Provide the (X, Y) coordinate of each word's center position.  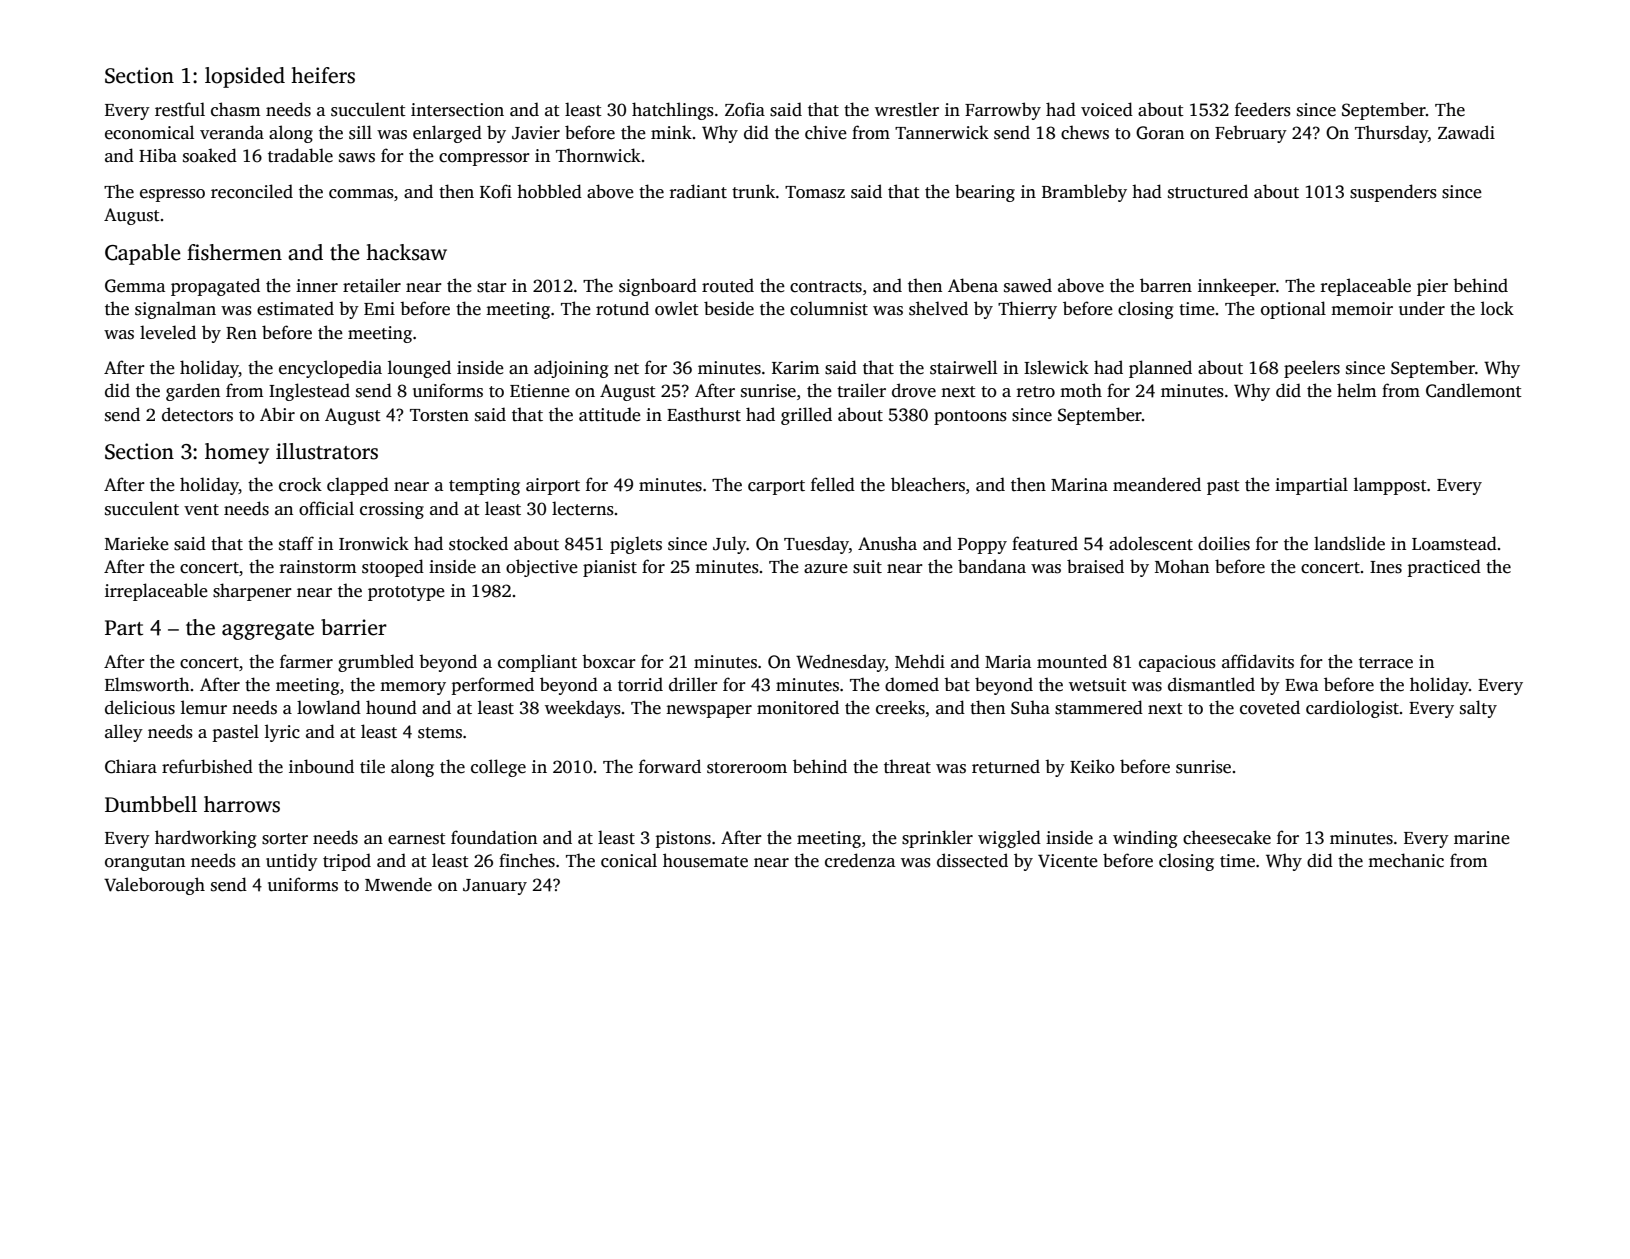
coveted (1270, 707)
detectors (197, 414)
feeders (1263, 109)
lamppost (1390, 486)
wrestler (907, 109)
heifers (323, 75)
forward (670, 766)
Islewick (1056, 367)
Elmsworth (147, 684)
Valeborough (154, 886)
